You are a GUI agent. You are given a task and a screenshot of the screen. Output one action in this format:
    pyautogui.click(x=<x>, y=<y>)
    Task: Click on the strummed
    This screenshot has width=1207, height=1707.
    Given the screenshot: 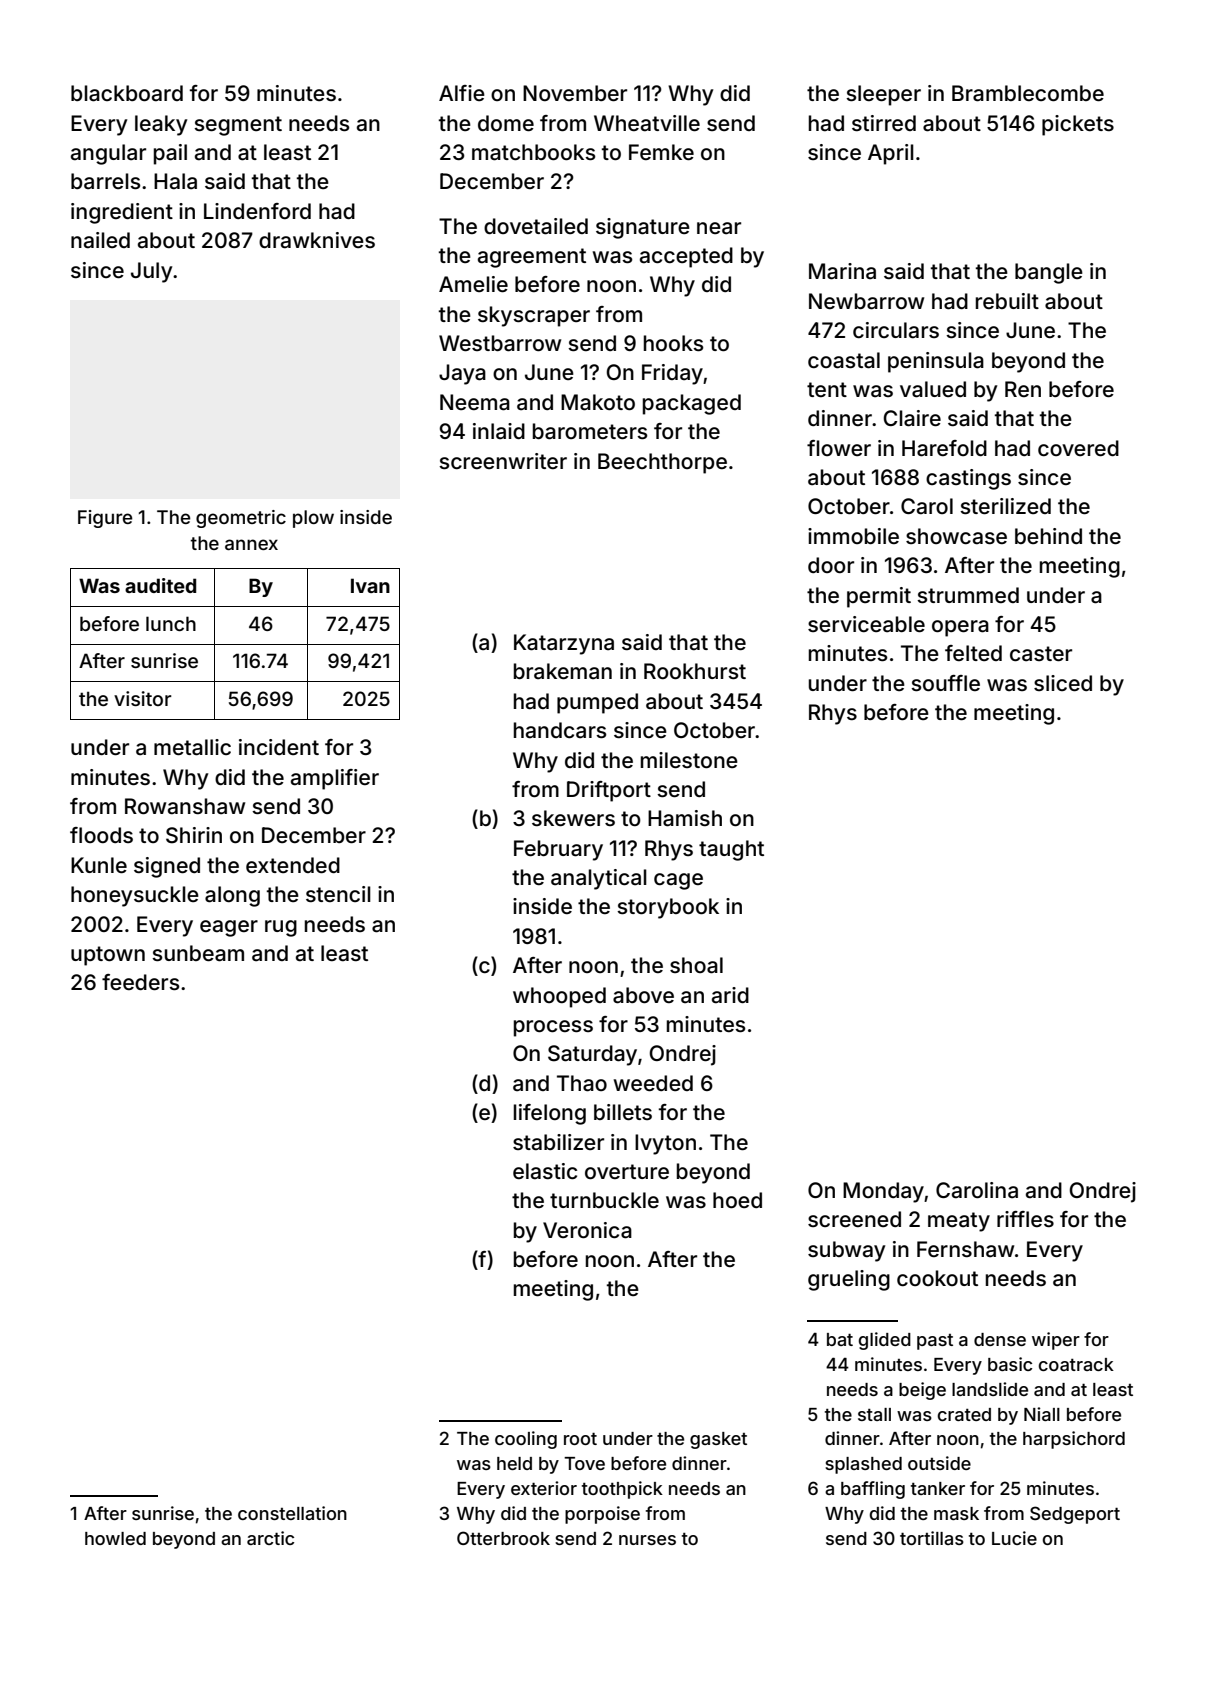 What is the action you would take?
    pyautogui.click(x=968, y=595)
